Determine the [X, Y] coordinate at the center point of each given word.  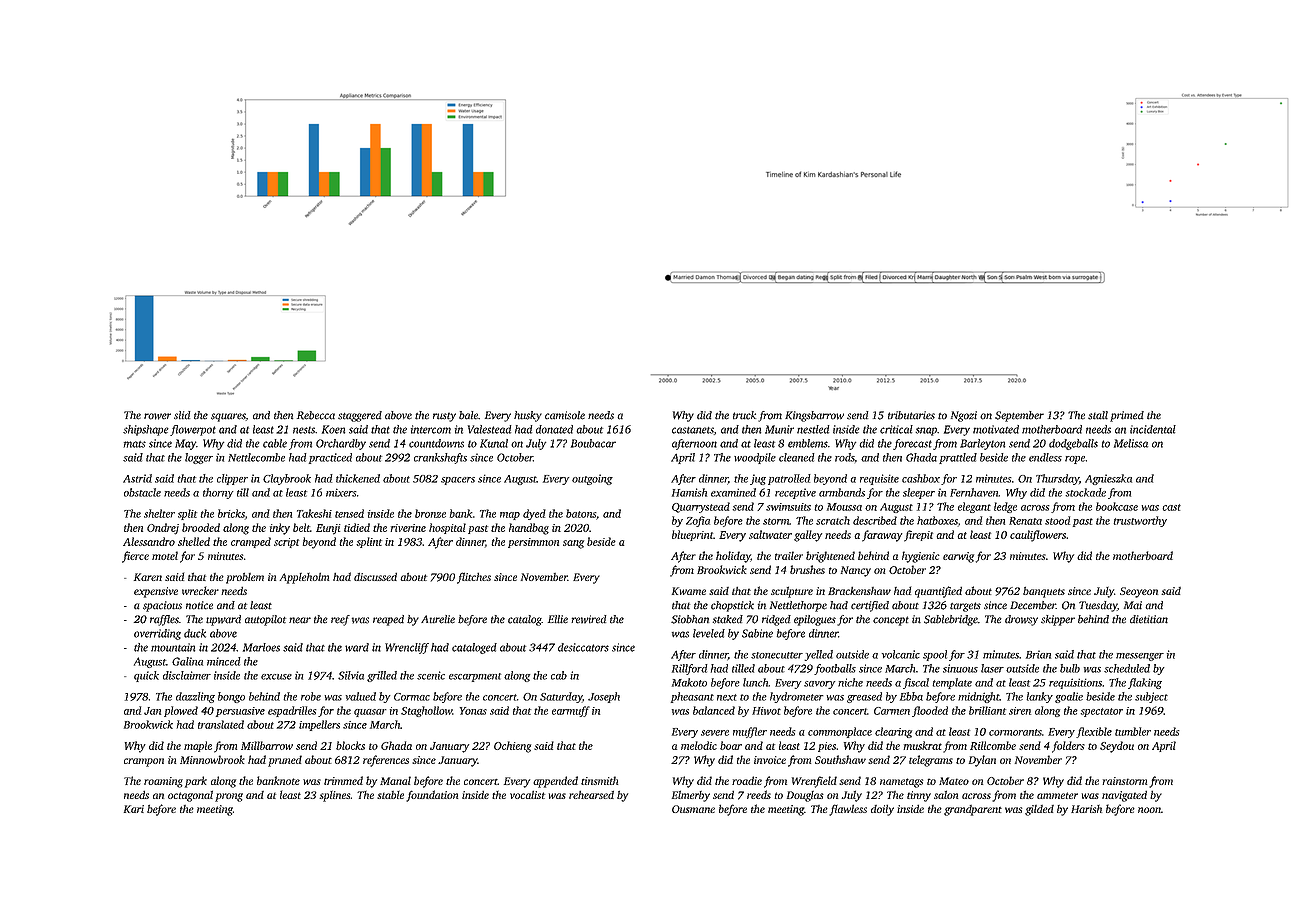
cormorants [1015, 732]
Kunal [494, 443]
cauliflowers [1038, 536]
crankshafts [440, 458]
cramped [251, 542]
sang [573, 544]
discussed [375, 576]
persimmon [533, 543]
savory [819, 685]
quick [146, 676]
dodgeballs [1073, 444]
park [196, 782]
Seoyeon [1139, 592]
